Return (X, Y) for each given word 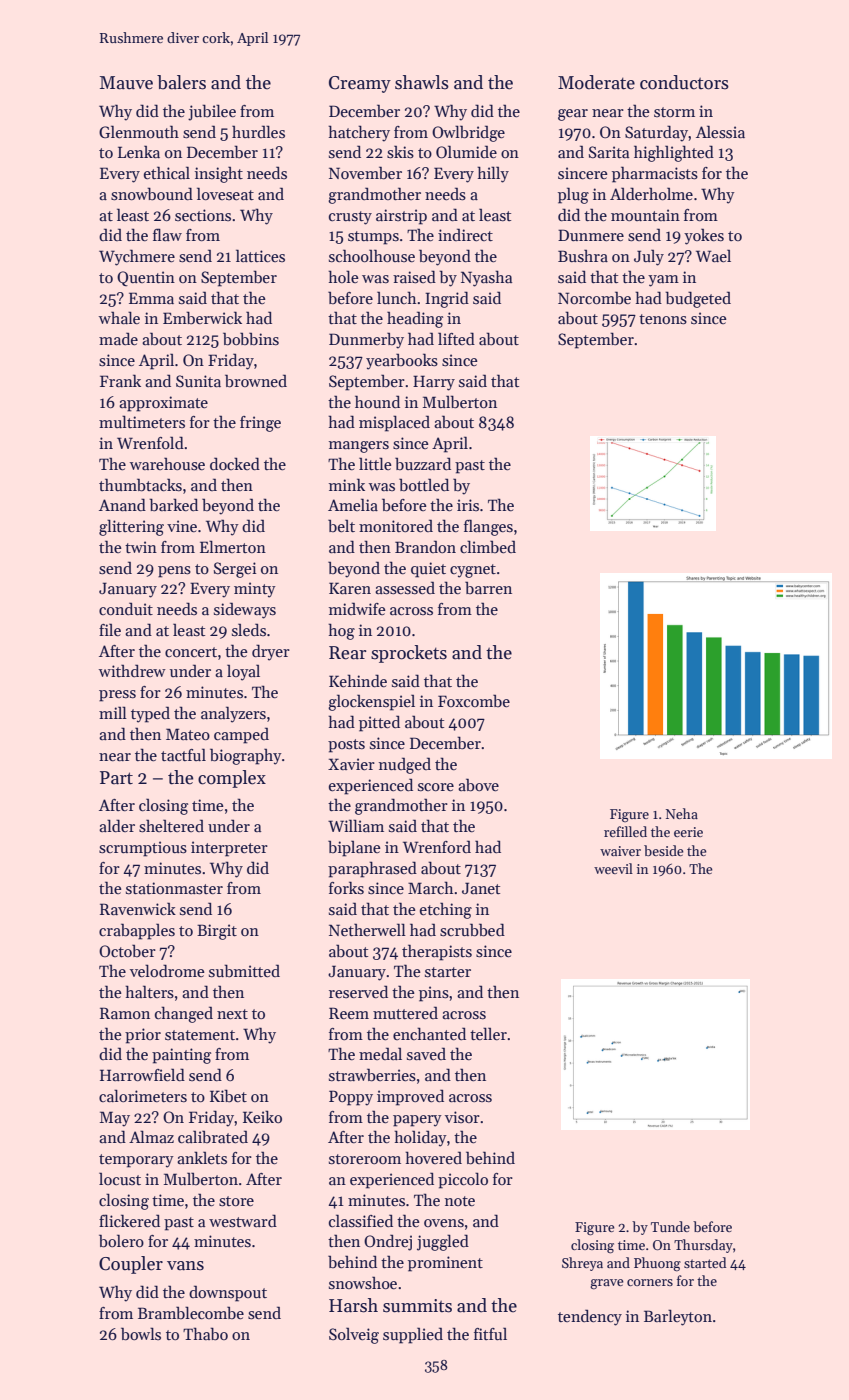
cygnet (473, 571)
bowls (141, 1334)
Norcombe (594, 298)
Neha (682, 813)
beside (664, 850)
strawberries (372, 1075)
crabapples (137, 931)
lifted (456, 338)
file (110, 629)
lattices (260, 256)
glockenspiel (371, 702)
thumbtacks (140, 485)
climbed (488, 547)
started (705, 1262)
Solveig (354, 1335)
